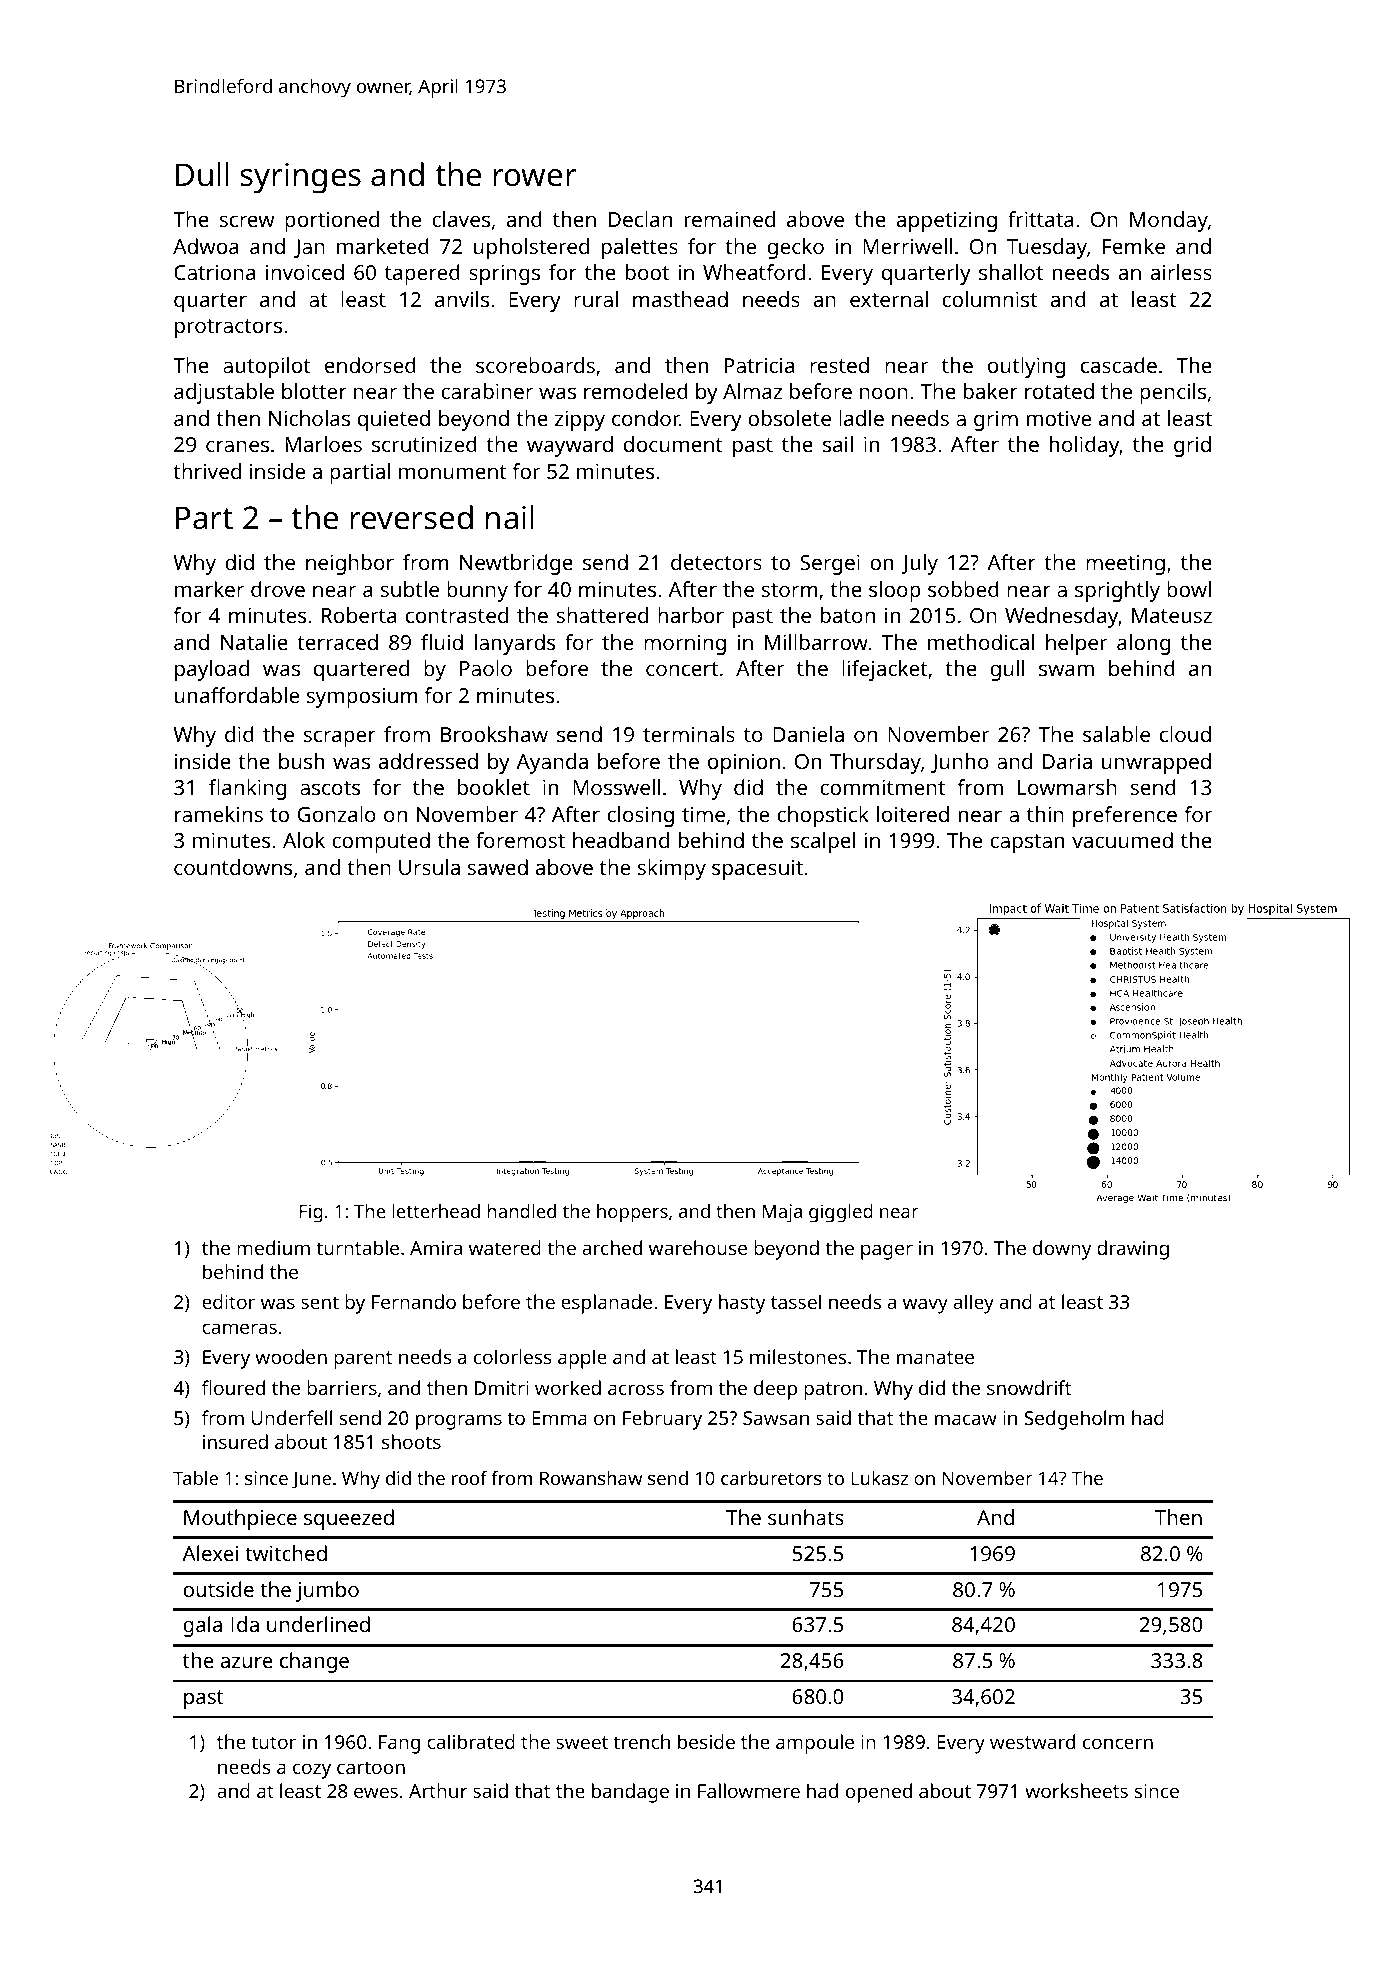 Image resolution: width=1386 pixels, height=1969 pixels. What do you see at coordinates (1192, 446) in the page?
I see `grid` at bounding box center [1192, 446].
